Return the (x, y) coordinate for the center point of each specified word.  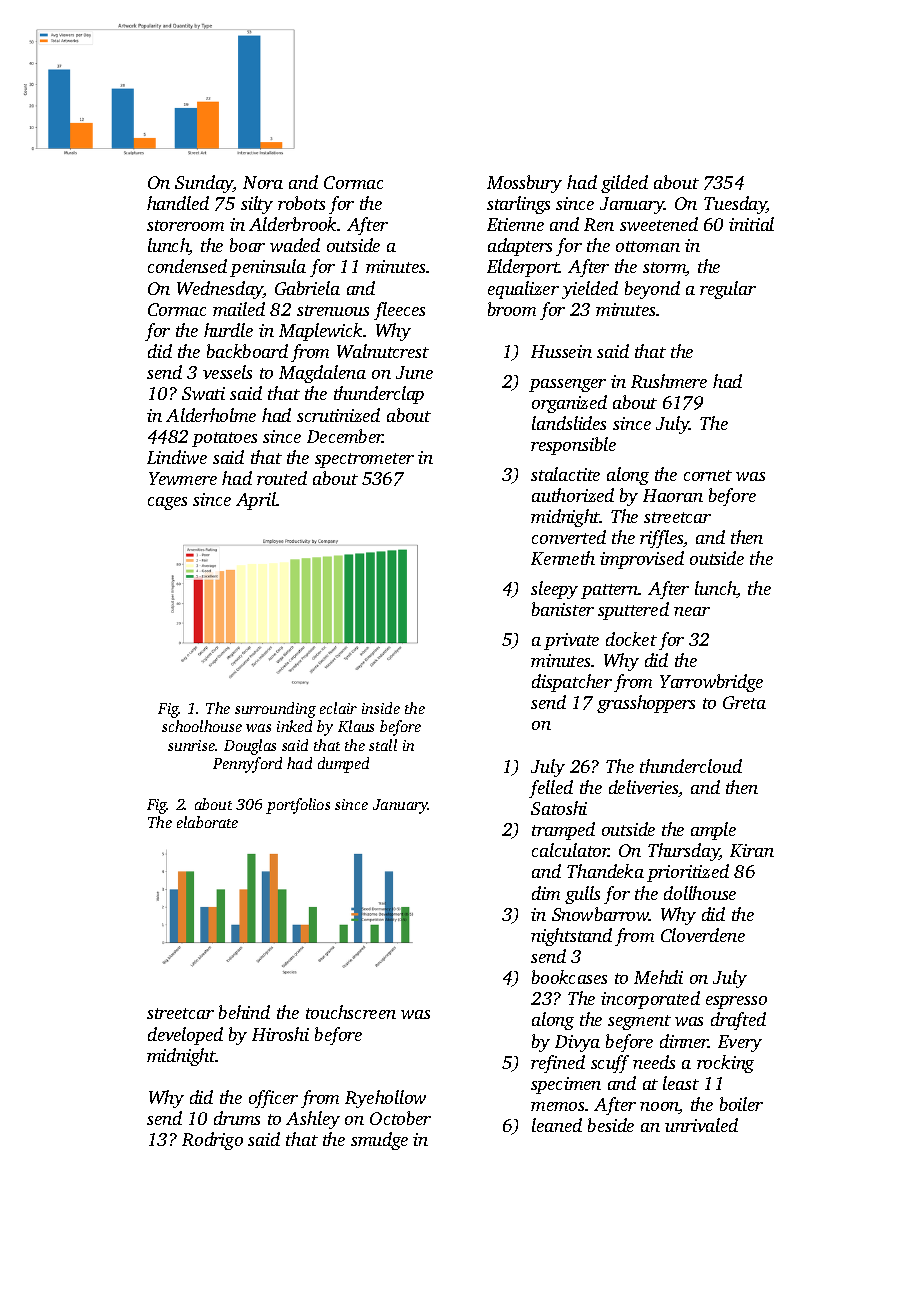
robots (301, 203)
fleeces (399, 311)
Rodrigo (212, 1141)
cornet (708, 475)
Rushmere (669, 381)
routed (282, 478)
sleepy (554, 590)
